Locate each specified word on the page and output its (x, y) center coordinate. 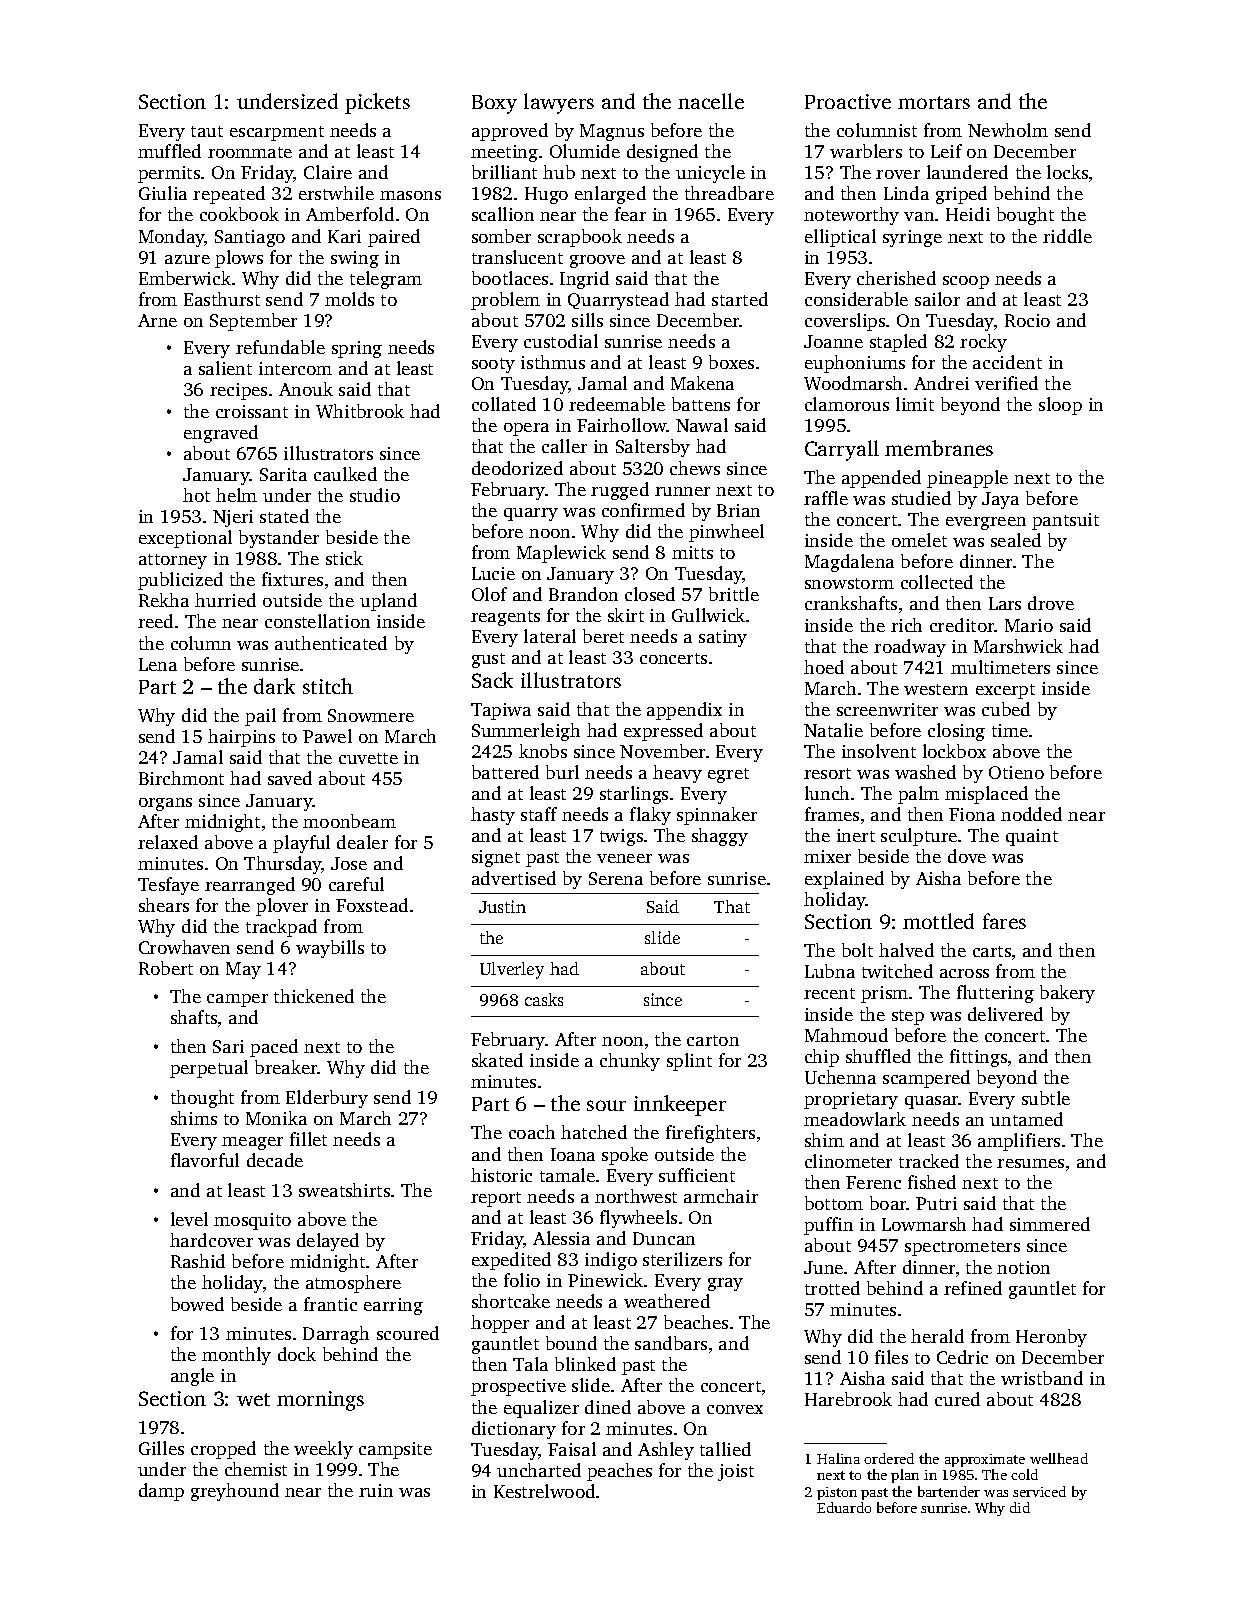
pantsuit (1065, 521)
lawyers (559, 103)
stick (344, 558)
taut (207, 131)
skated (497, 1060)
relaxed (168, 842)
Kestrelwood (544, 1491)
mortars (934, 102)
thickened (314, 996)
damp (161, 1492)
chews (695, 468)
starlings (634, 795)
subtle (1046, 1098)
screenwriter (887, 709)
